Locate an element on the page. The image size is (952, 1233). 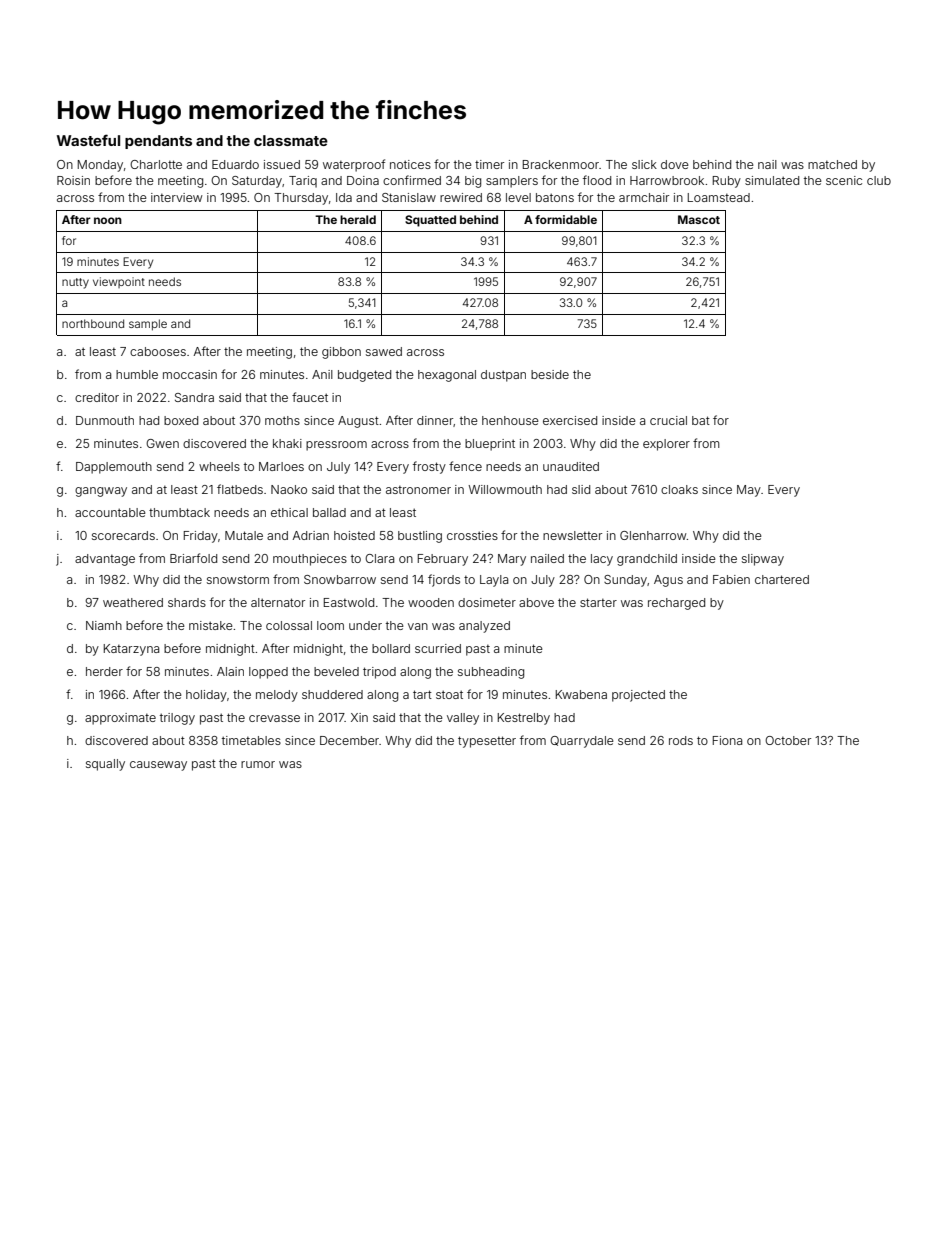
rumor is located at coordinates (258, 764).
